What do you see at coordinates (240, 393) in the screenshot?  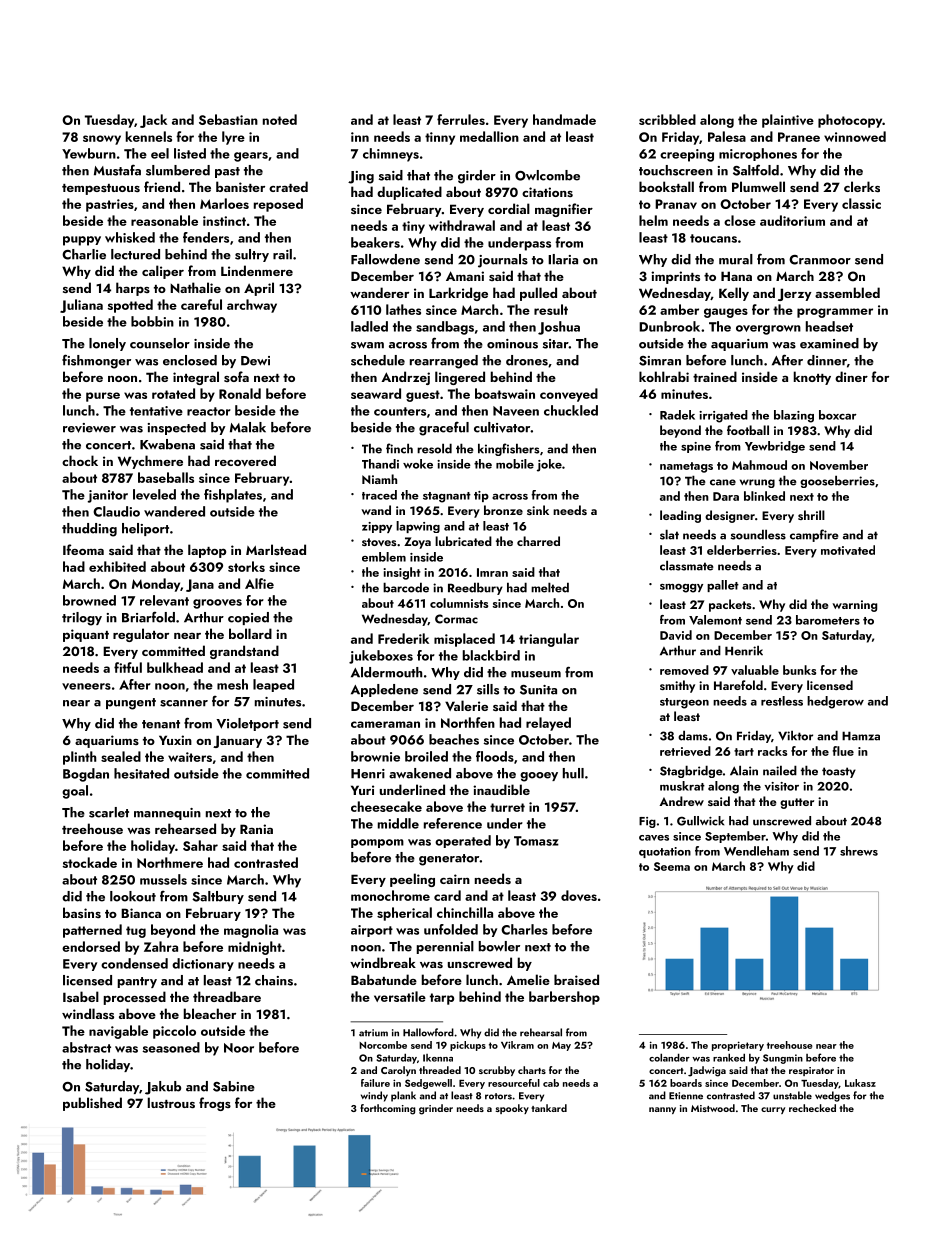 I see `Ronald` at bounding box center [240, 393].
